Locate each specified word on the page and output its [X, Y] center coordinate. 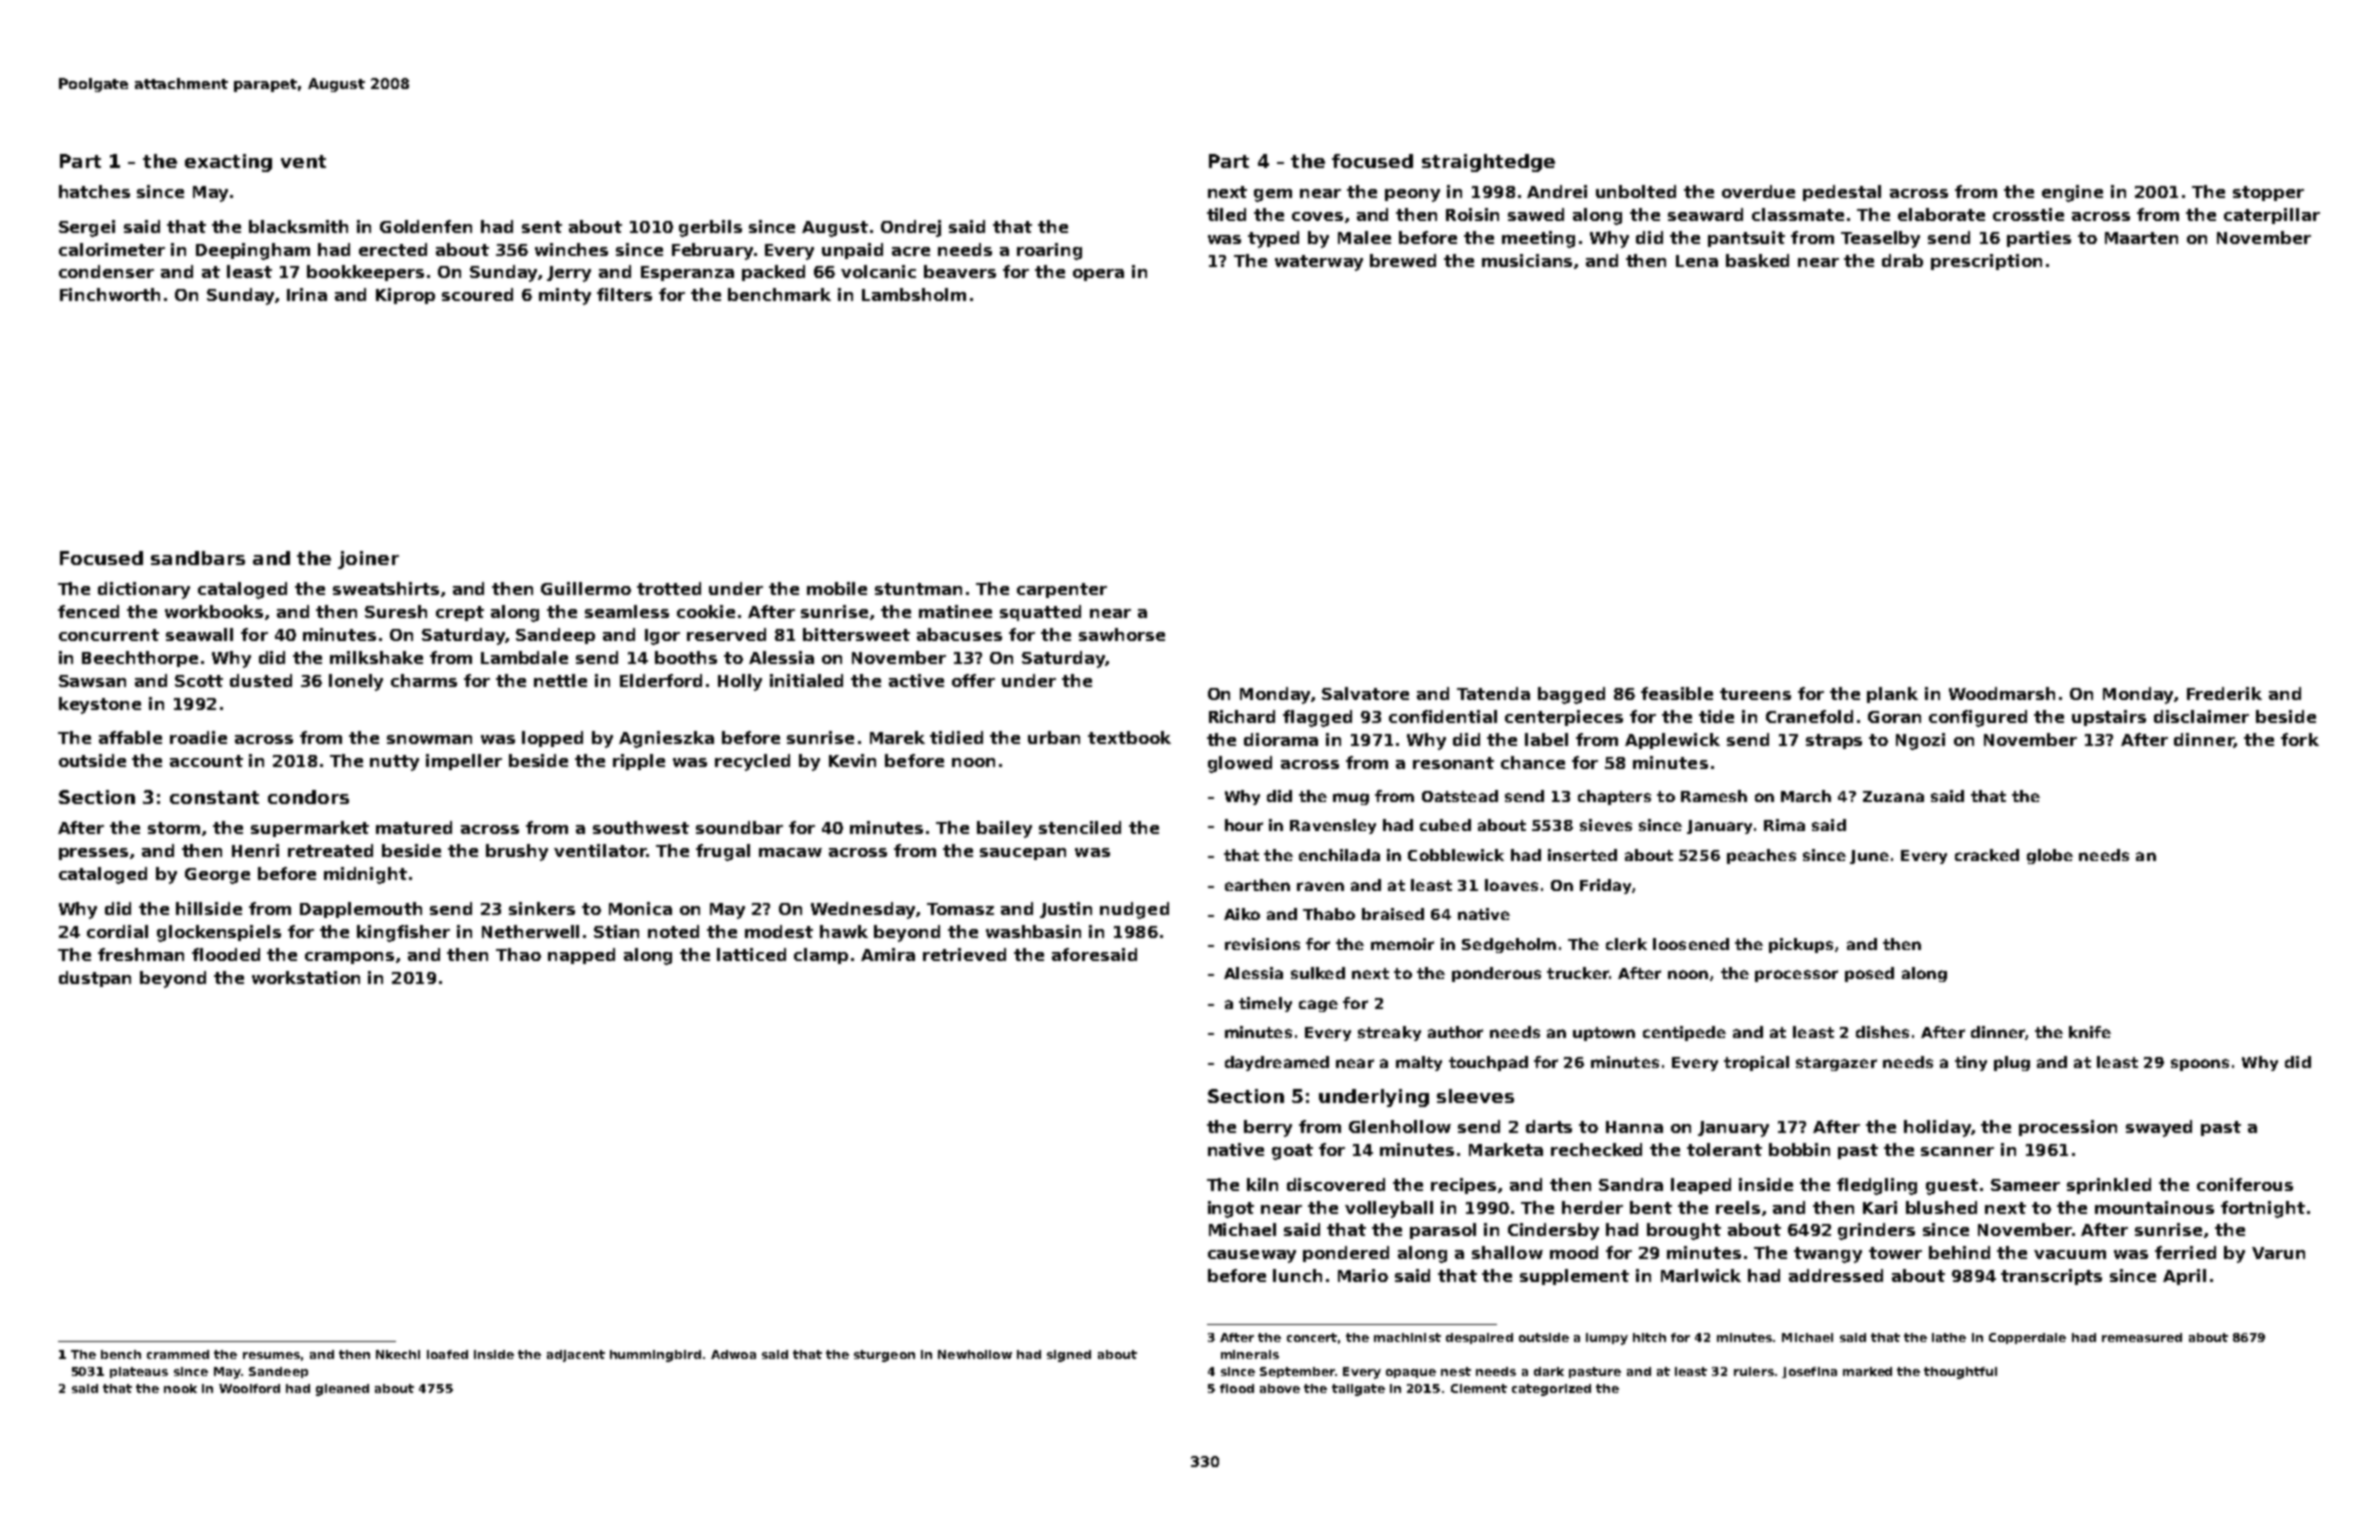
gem [1273, 195]
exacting [228, 163]
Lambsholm [914, 294]
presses [93, 854]
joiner [368, 560]
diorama [1281, 739]
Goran [1894, 717]
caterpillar [2272, 216]
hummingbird [655, 1356]
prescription [1986, 262]
